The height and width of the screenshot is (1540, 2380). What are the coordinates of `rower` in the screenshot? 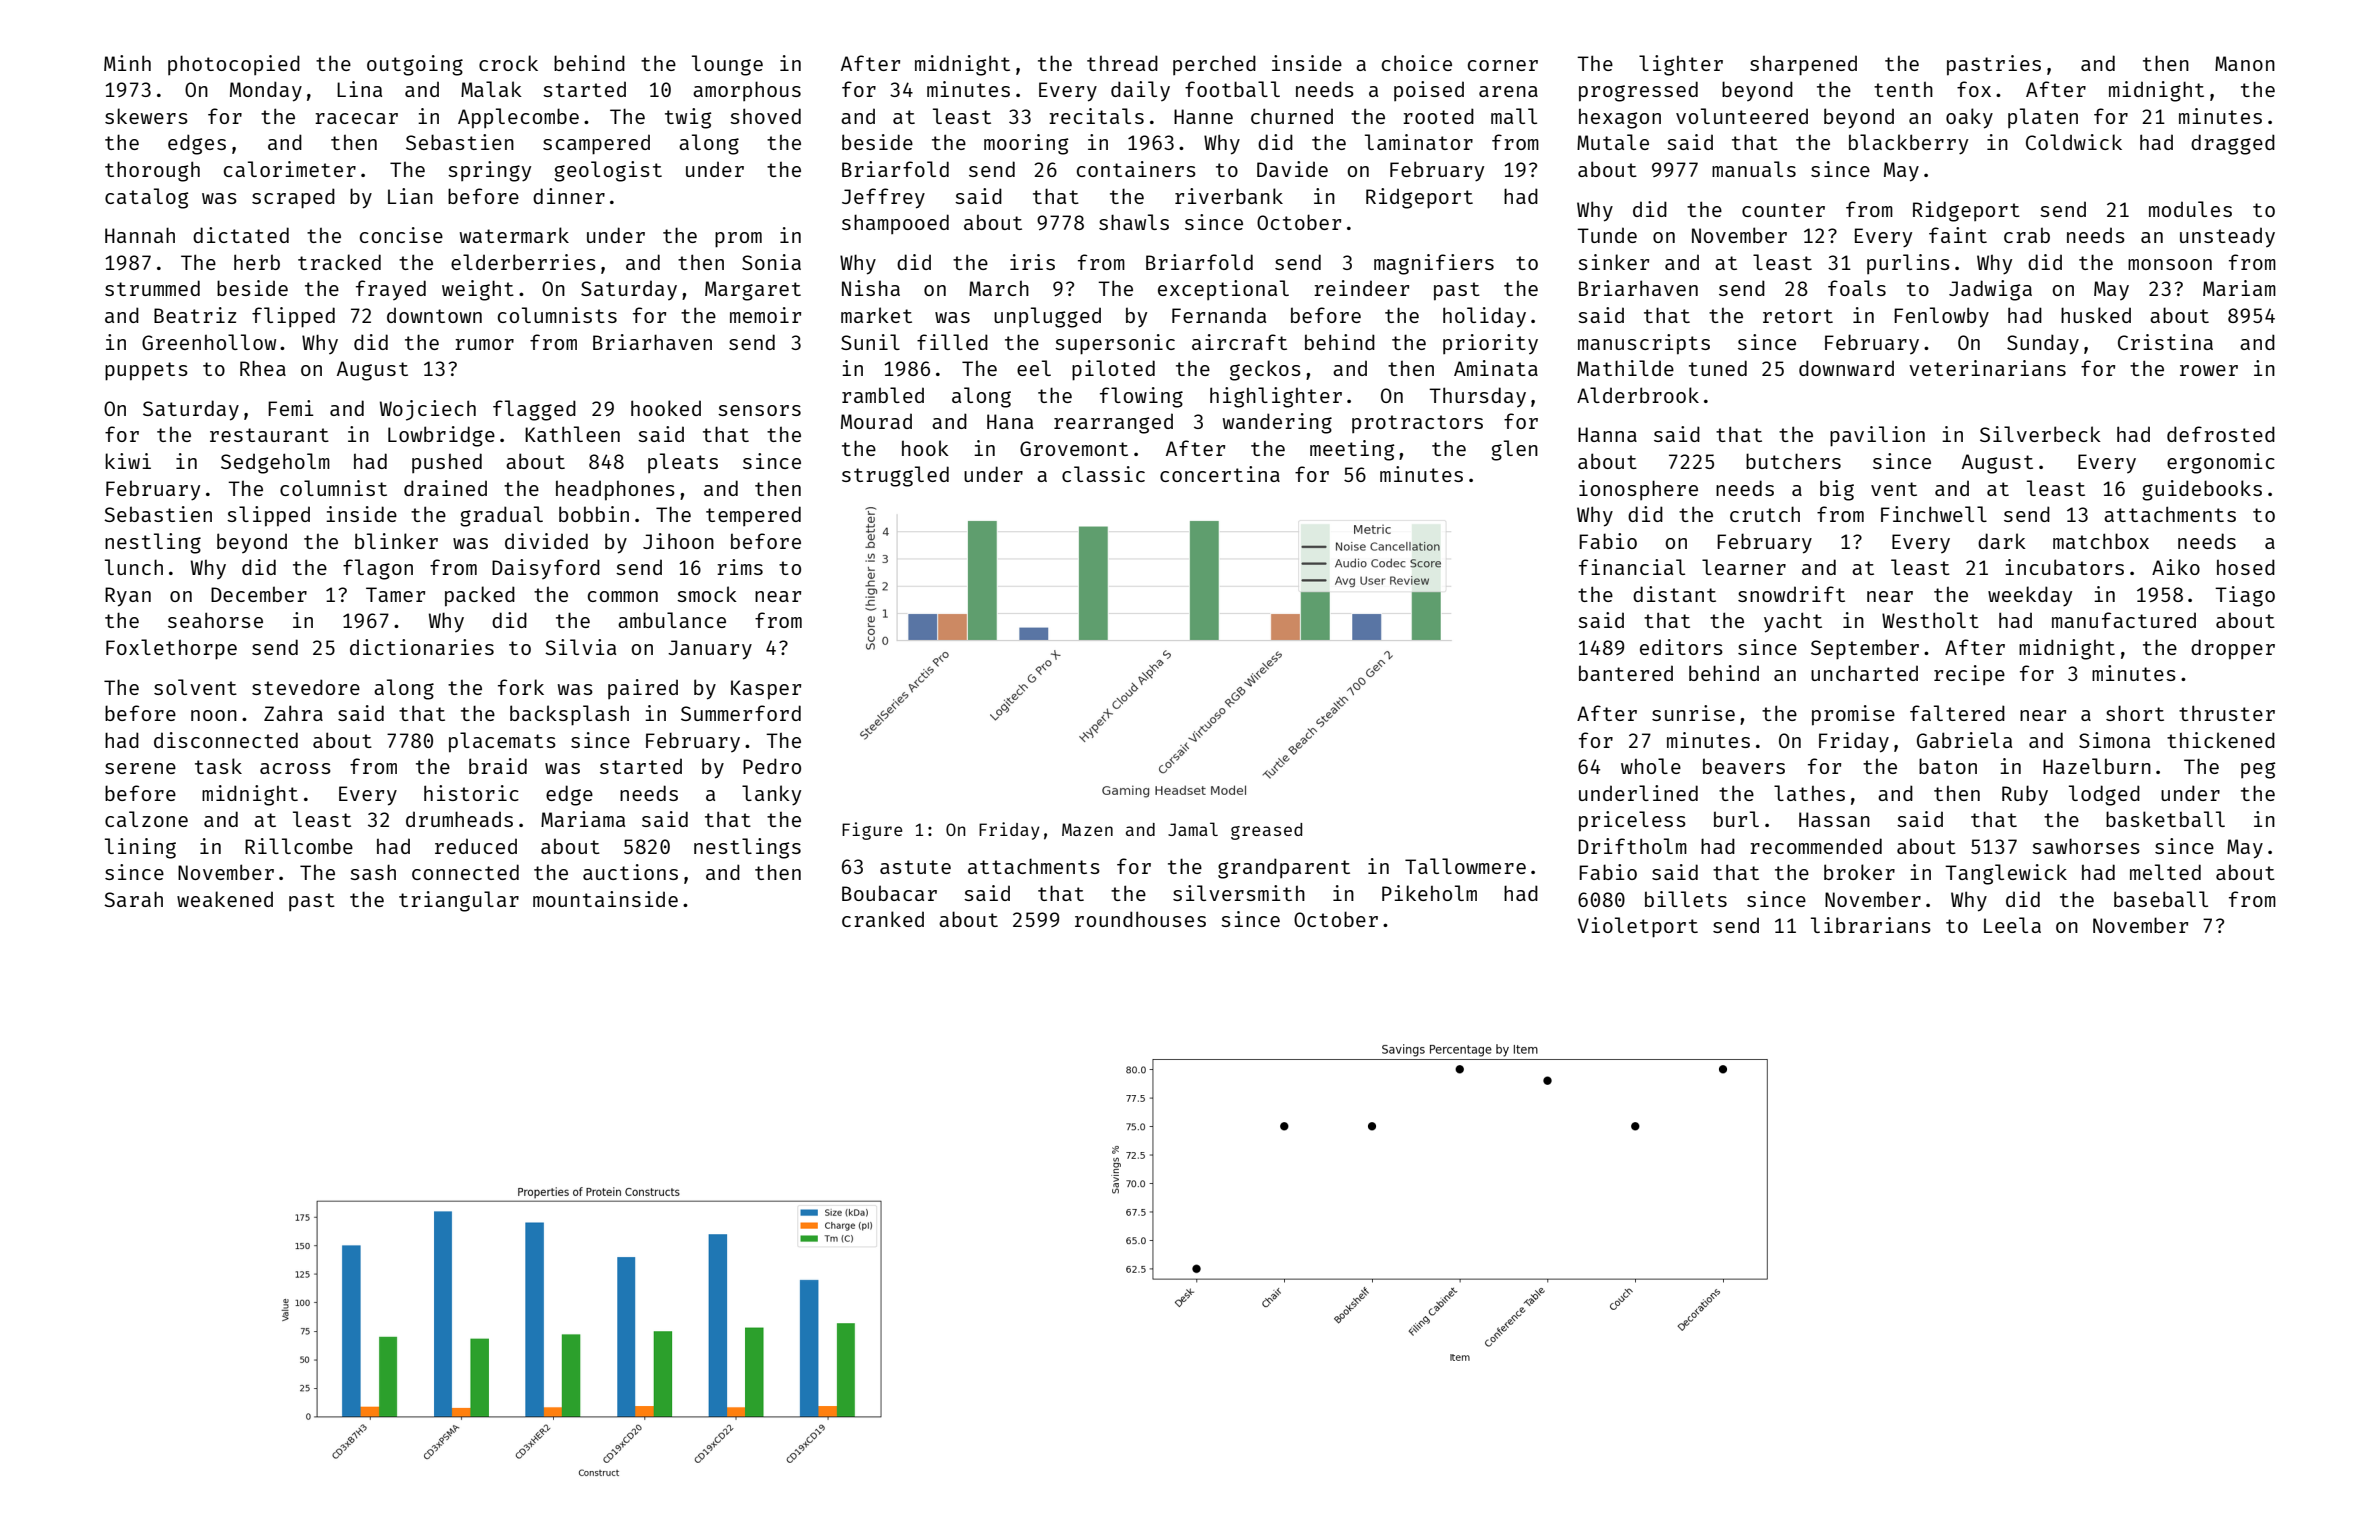 It's located at (2209, 370).
